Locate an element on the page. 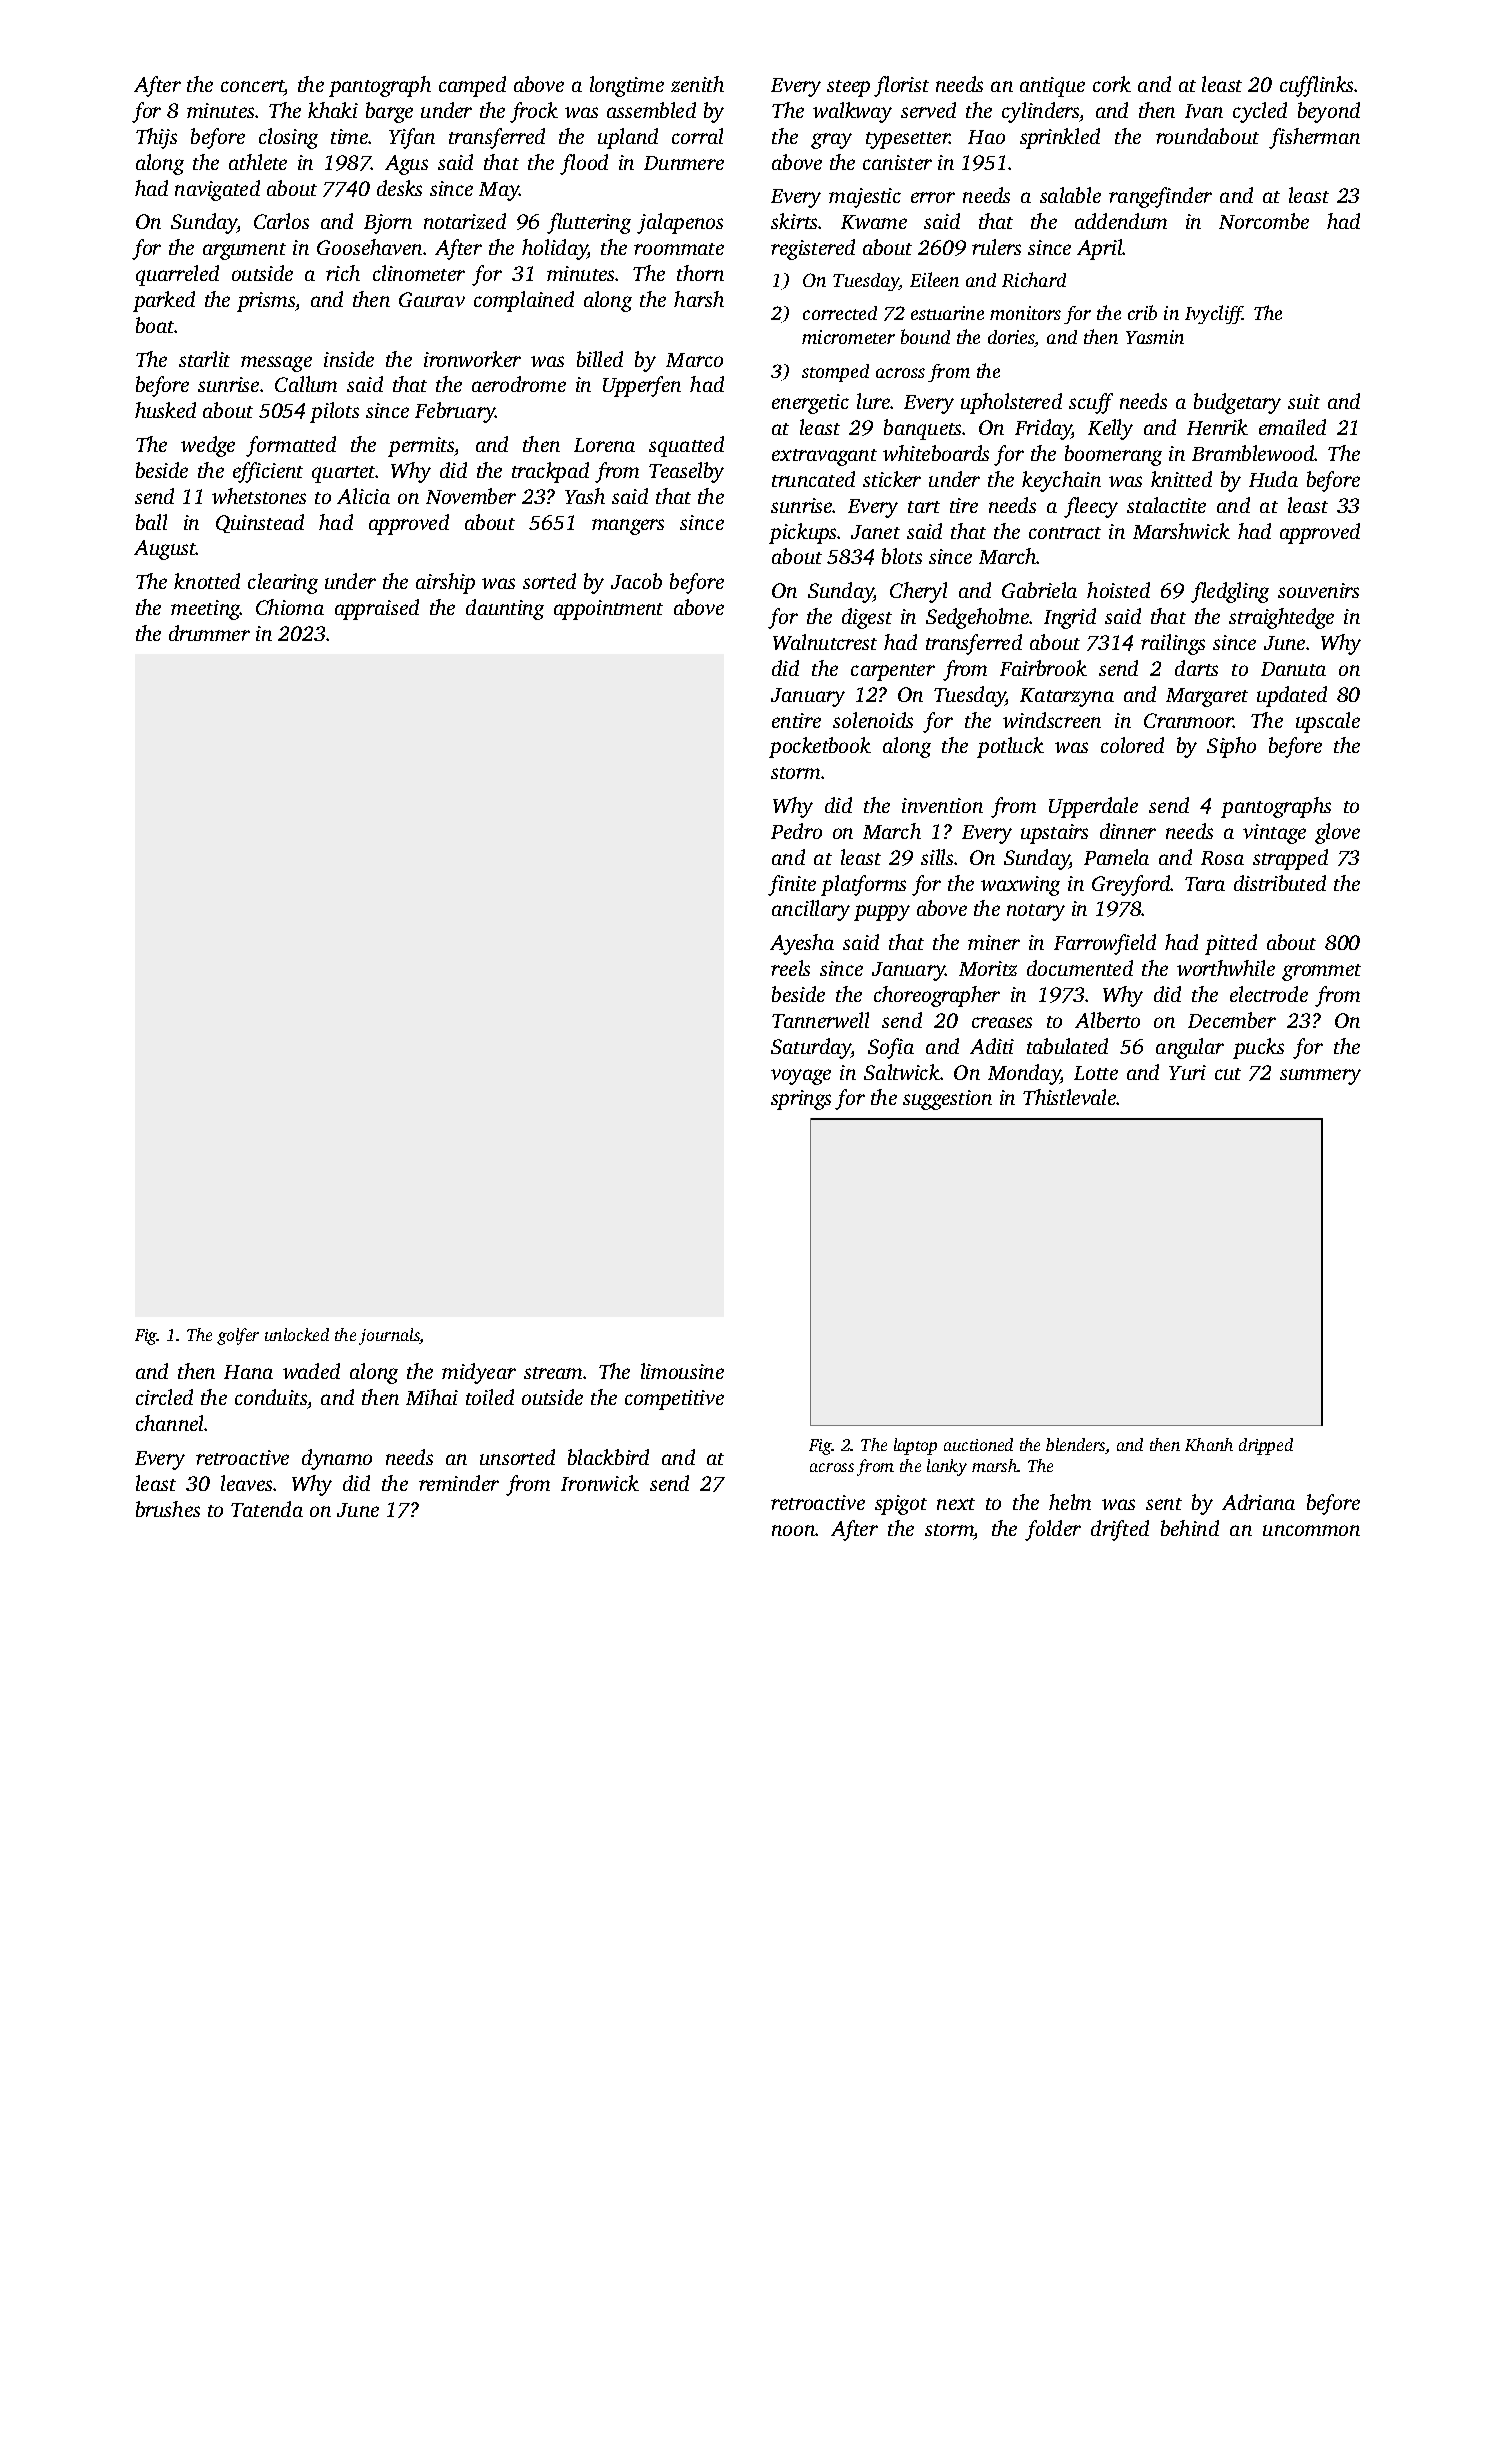 This image has height=2464, width=1496. Norcombe is located at coordinates (1264, 221).
